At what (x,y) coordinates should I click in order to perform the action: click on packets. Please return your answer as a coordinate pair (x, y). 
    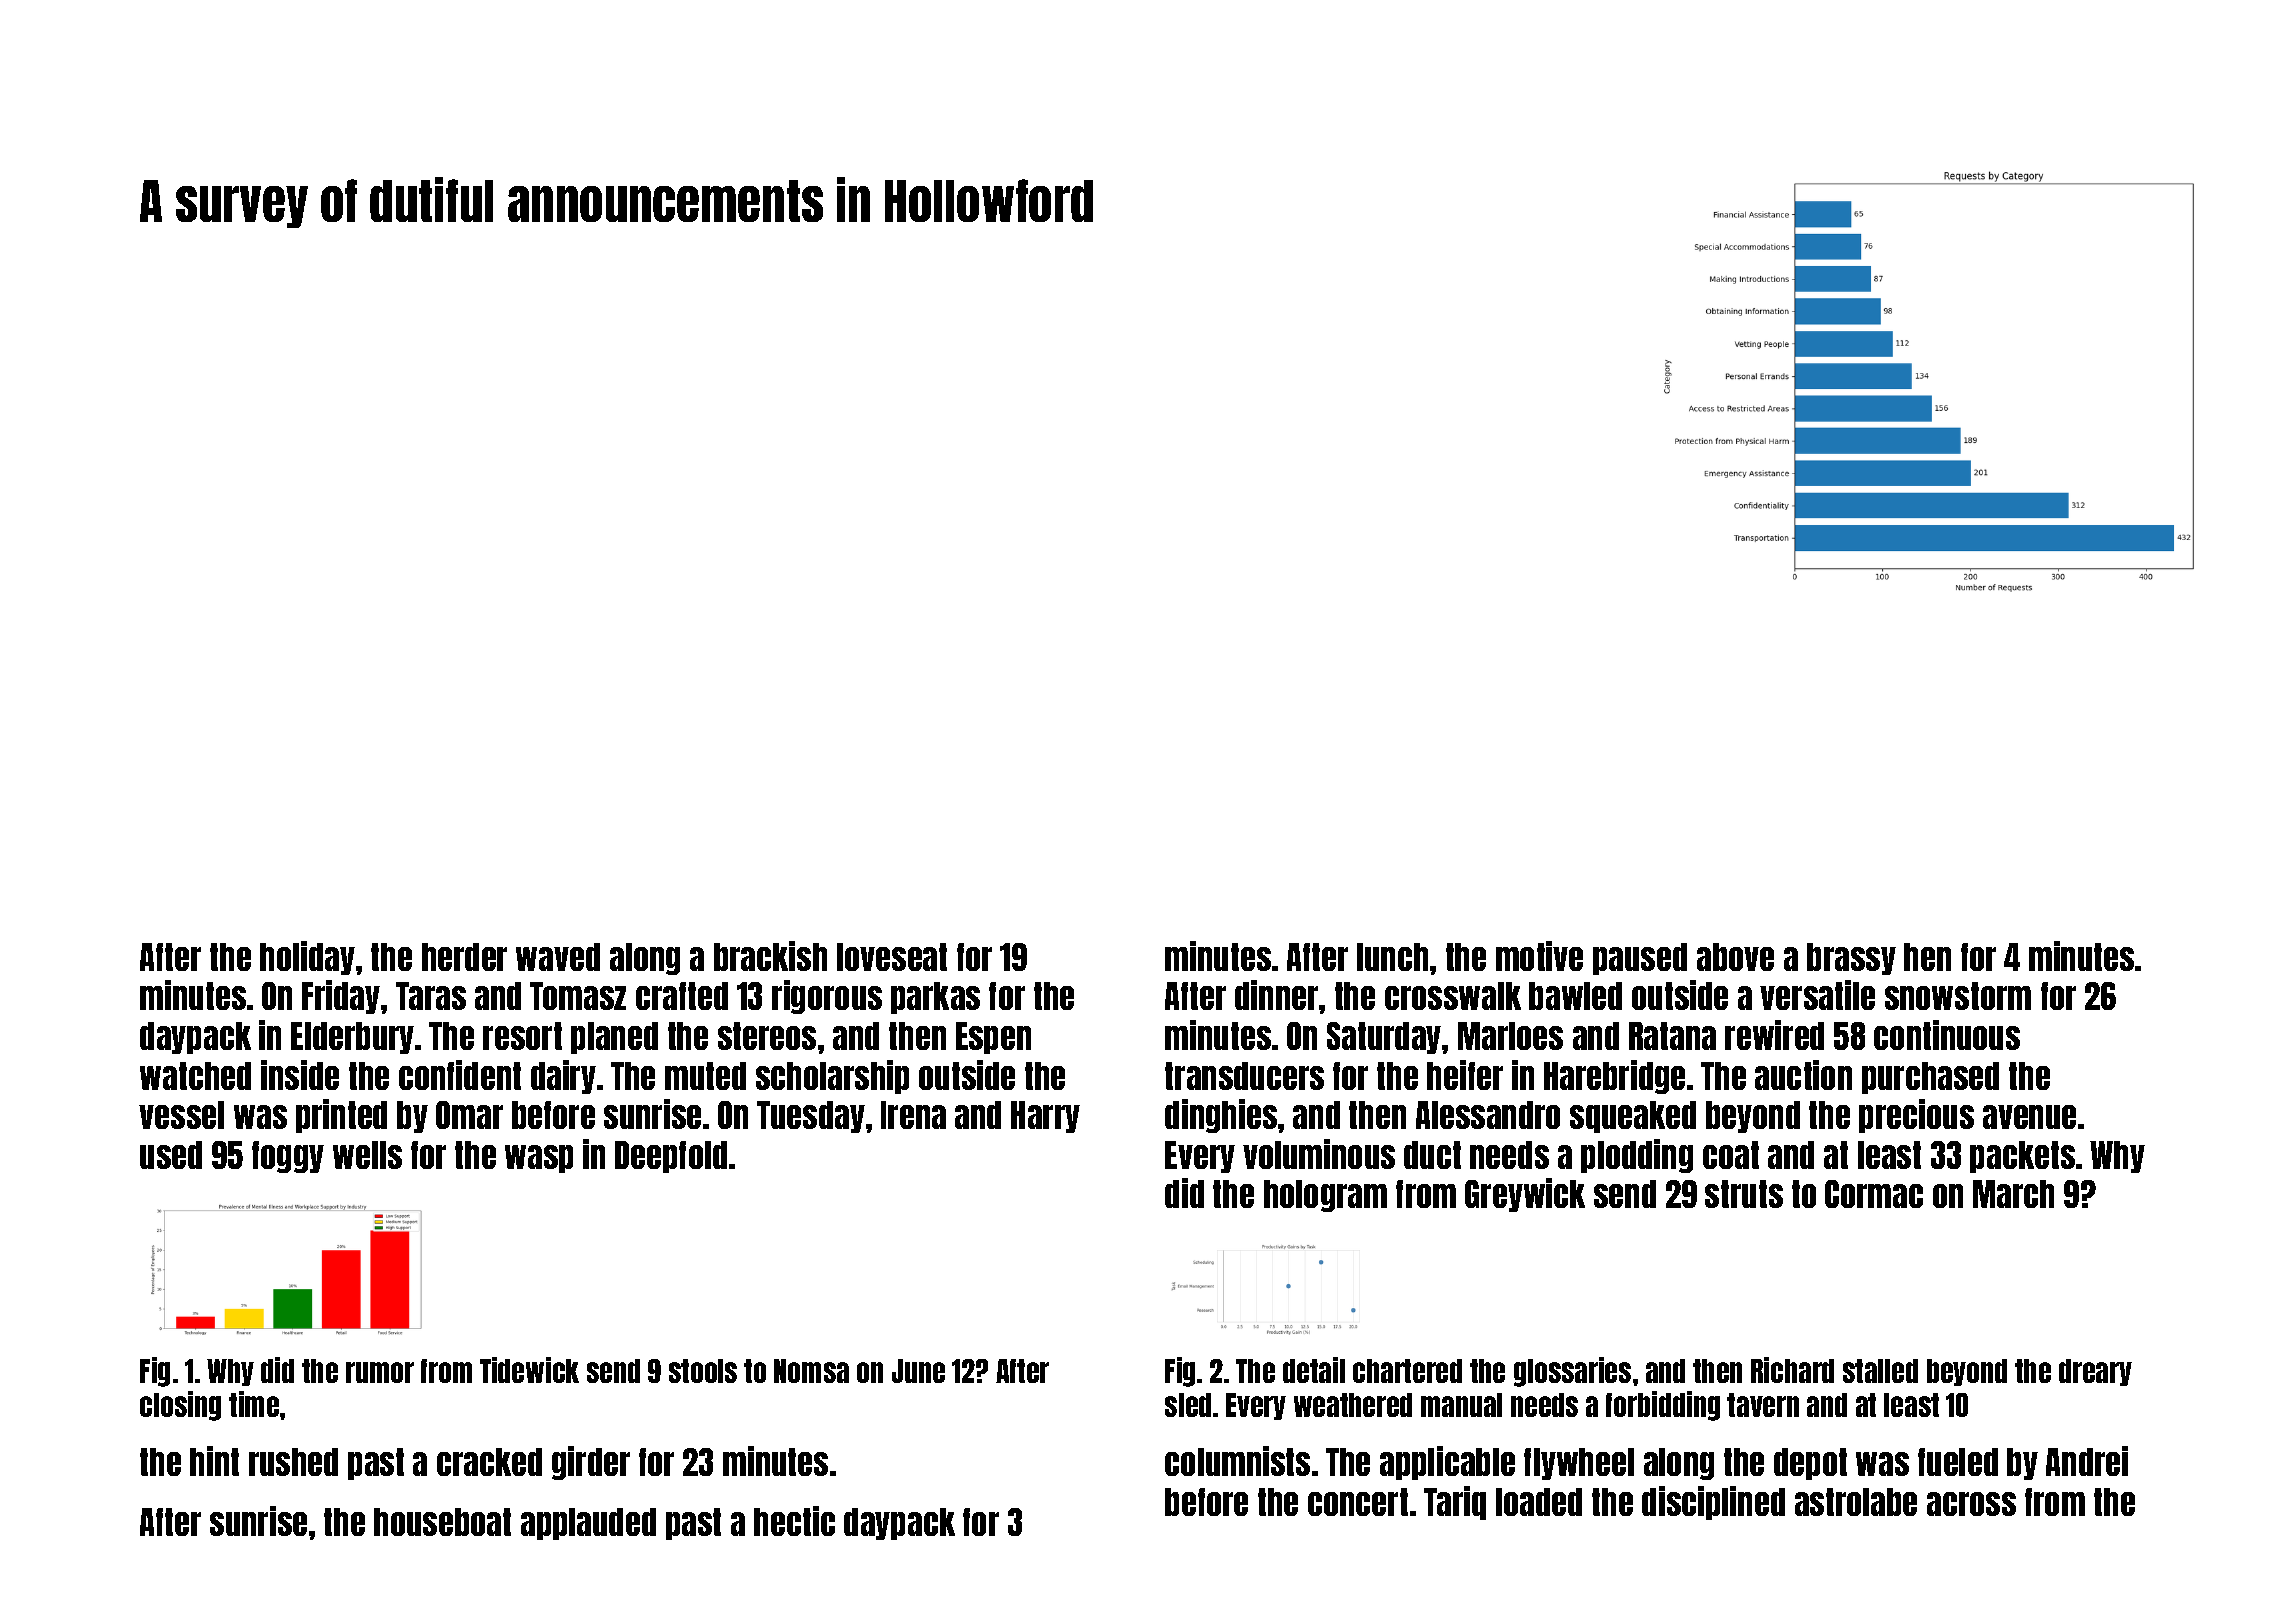
    Looking at the image, I should click on (2022, 1157).
